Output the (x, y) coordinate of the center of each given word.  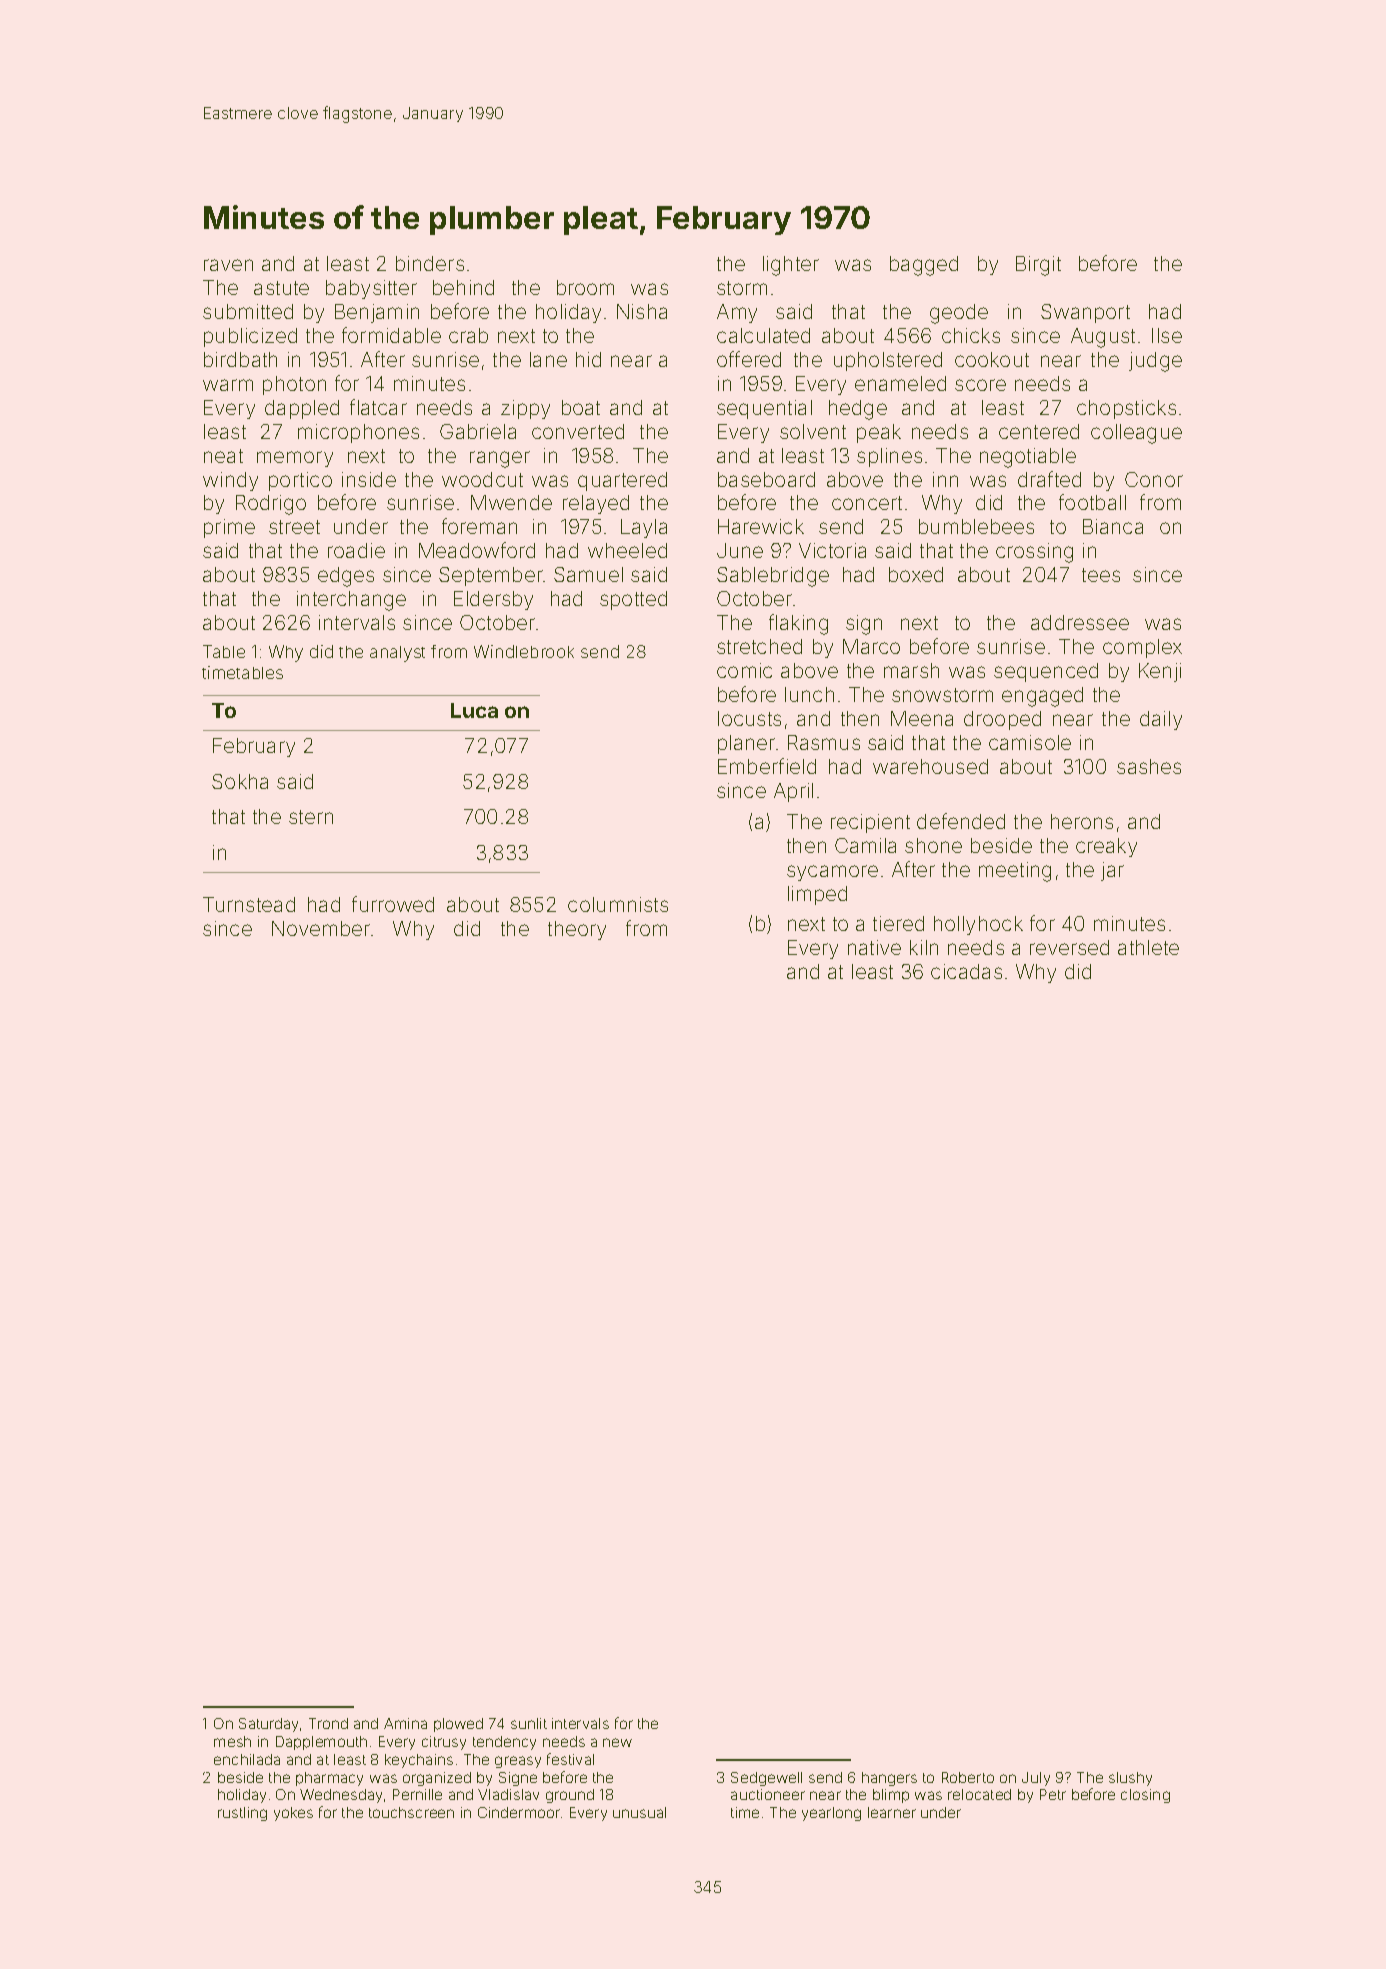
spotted (633, 600)
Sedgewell (766, 1779)
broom (585, 287)
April (793, 792)
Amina (405, 1723)
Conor (1154, 479)
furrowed (393, 904)
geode (959, 314)
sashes (1149, 766)
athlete (1148, 947)
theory (577, 930)
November (321, 928)
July (1036, 1779)
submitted (248, 311)
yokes (293, 1814)
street (294, 527)
